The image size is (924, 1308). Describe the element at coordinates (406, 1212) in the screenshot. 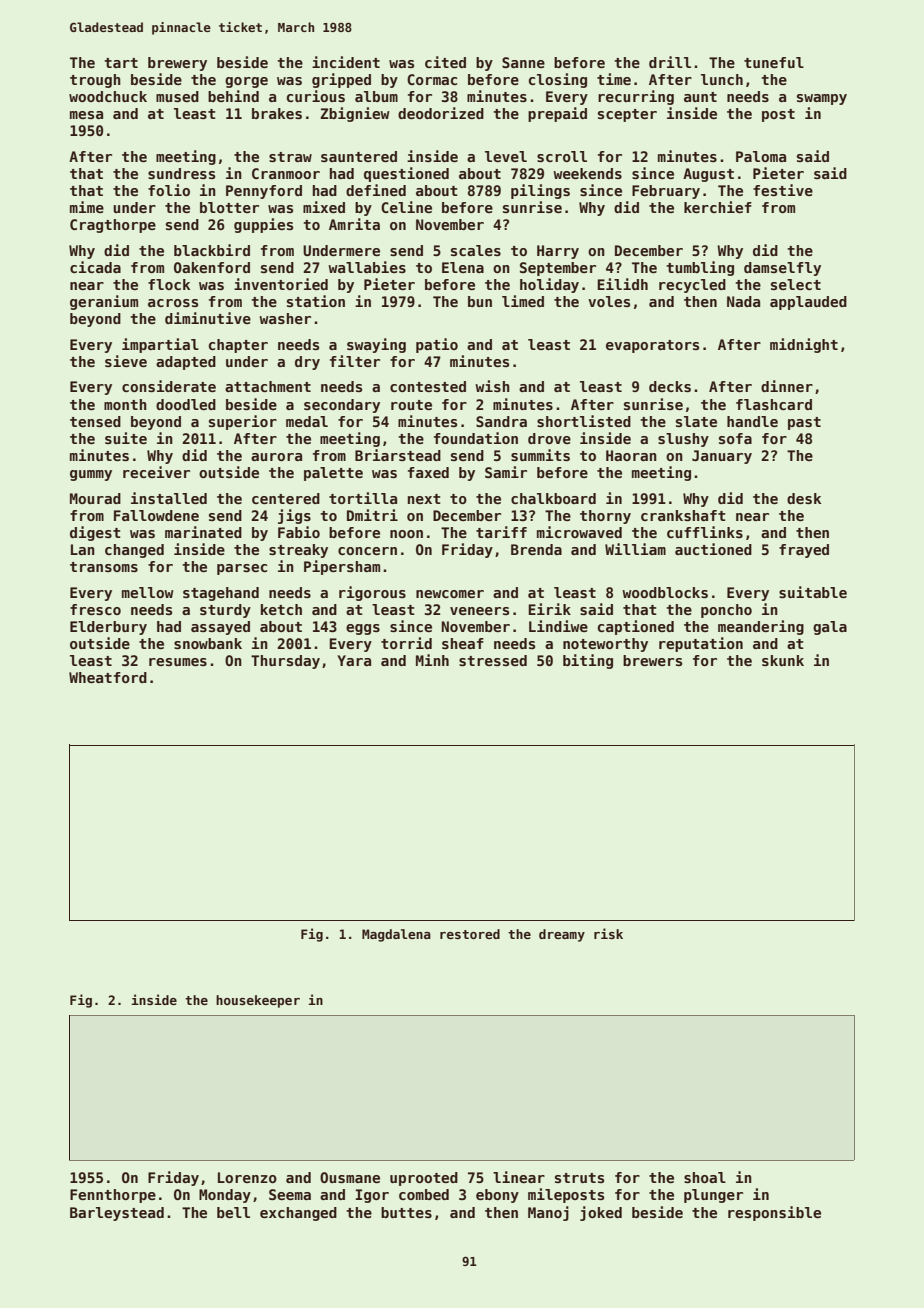

I see `buttes` at that location.
